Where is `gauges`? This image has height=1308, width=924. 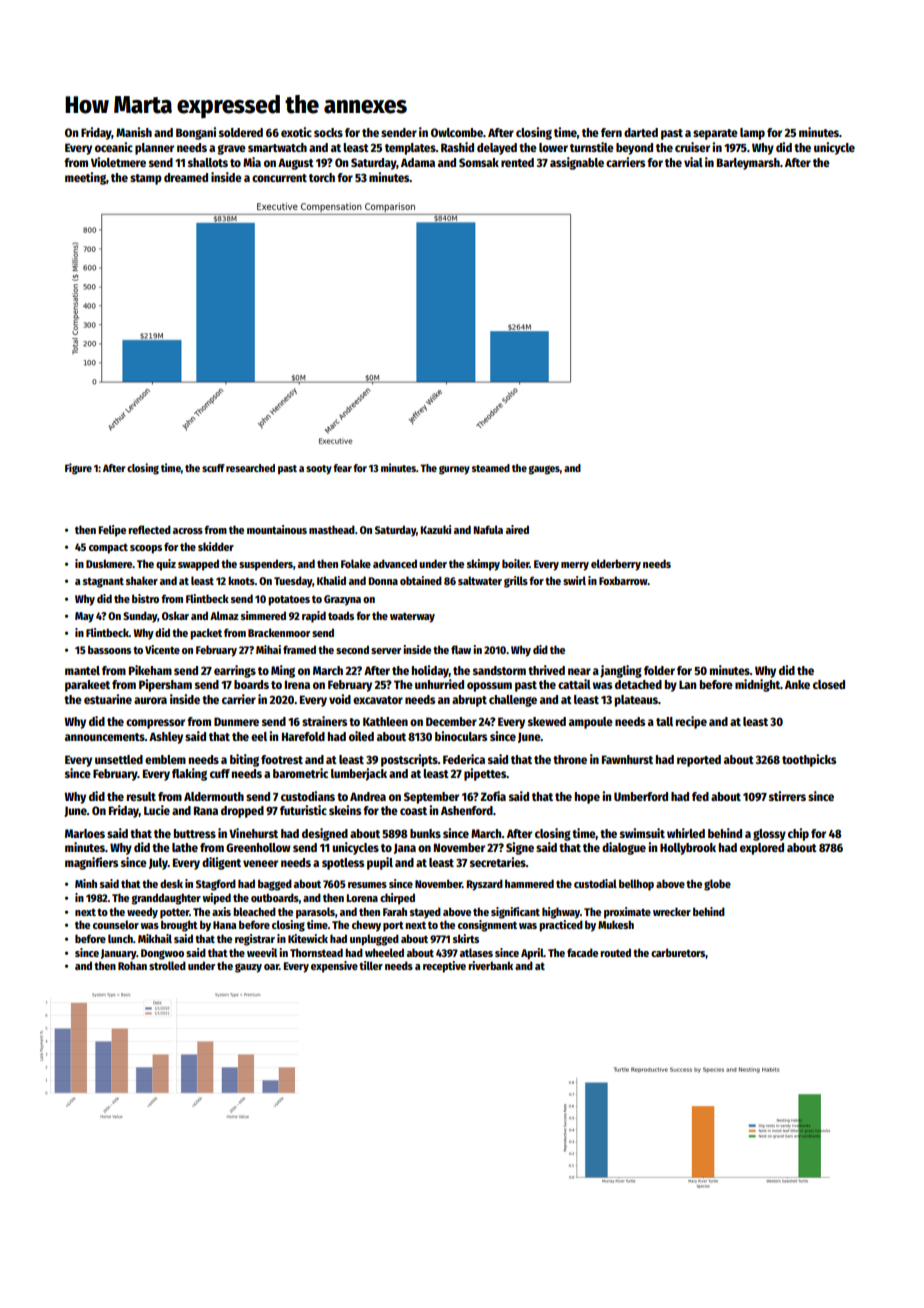
gauges is located at coordinates (544, 470).
